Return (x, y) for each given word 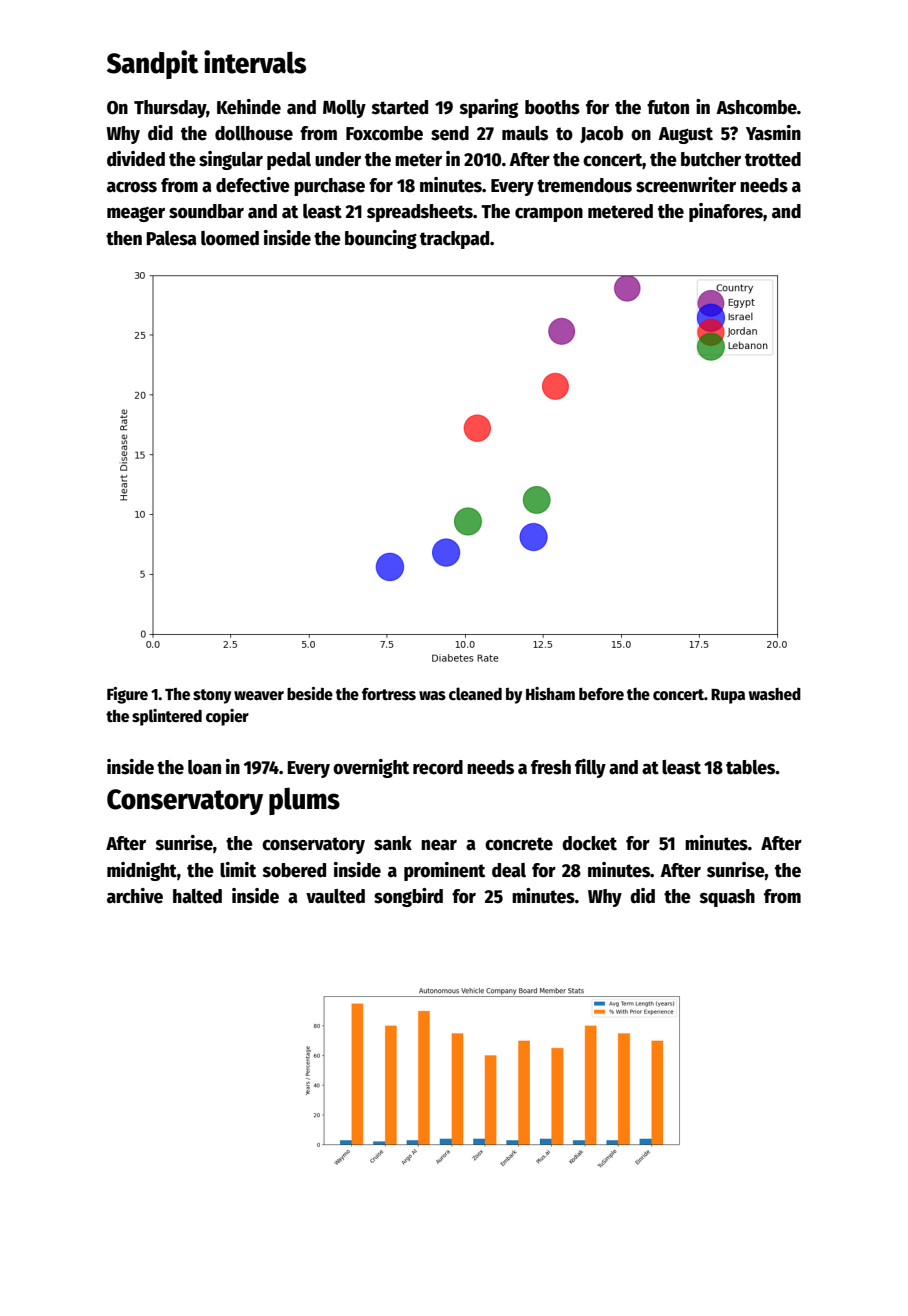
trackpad (454, 240)
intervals (255, 62)
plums (304, 801)
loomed (230, 238)
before (601, 694)
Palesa (171, 238)
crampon (549, 215)
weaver (259, 695)
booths (552, 107)
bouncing (381, 239)
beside (310, 693)
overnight (371, 768)
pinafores (726, 212)
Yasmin (773, 133)
